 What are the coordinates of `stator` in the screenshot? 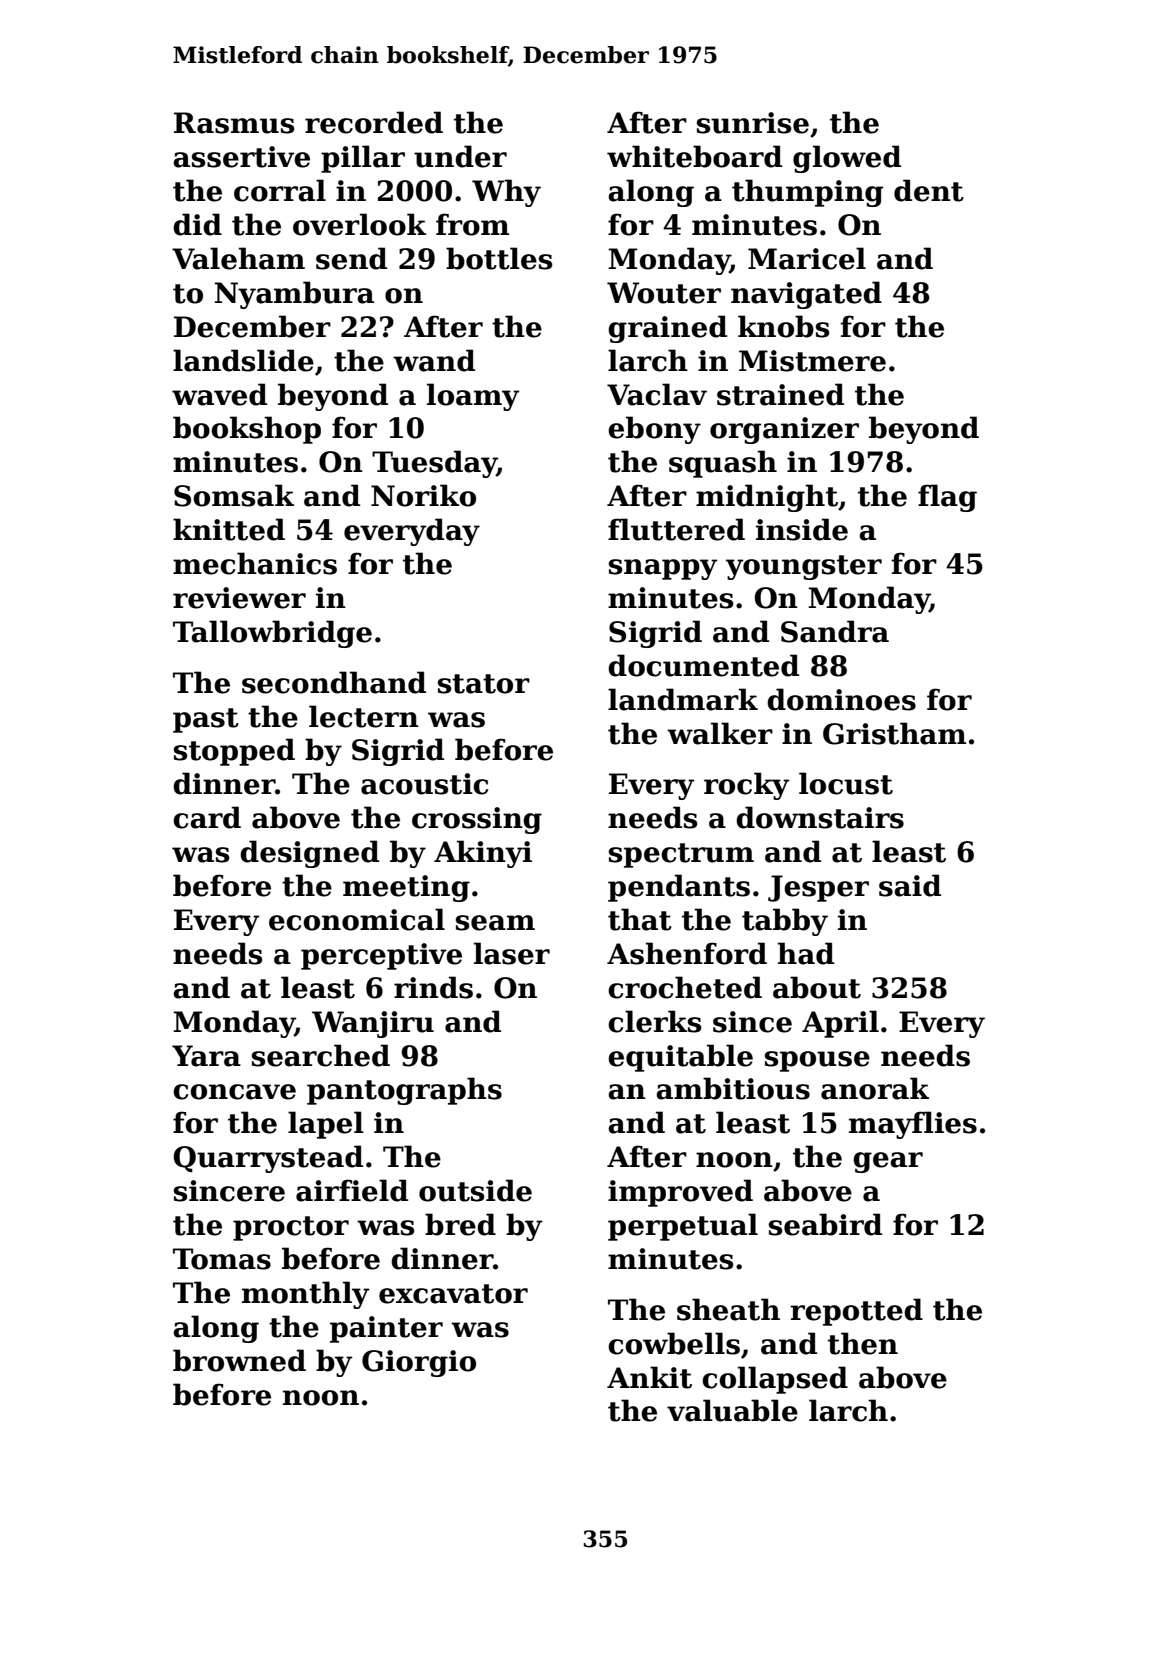 It's located at (484, 684).
